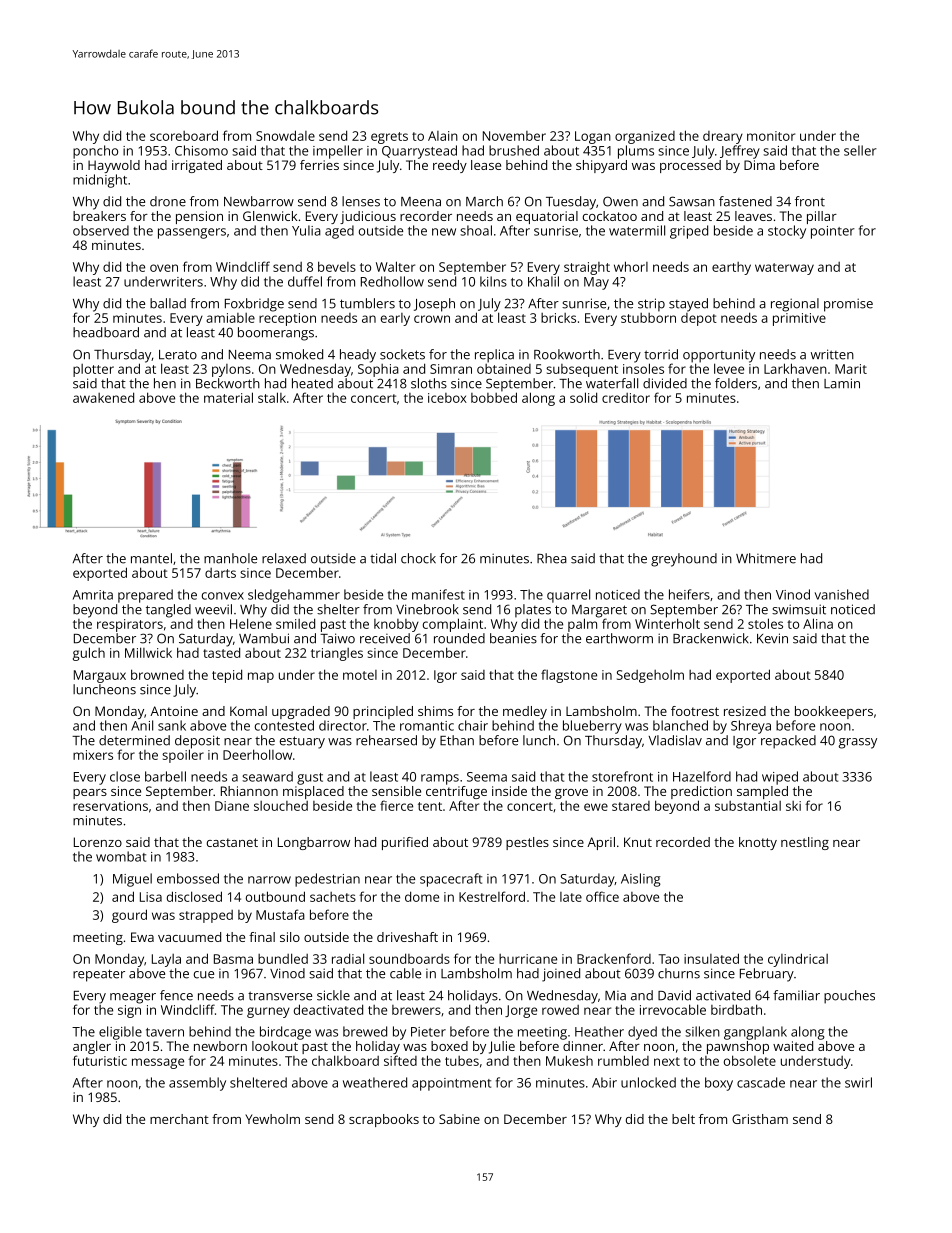 The height and width of the document is (1233, 952). Describe the element at coordinates (683, 1119) in the document. I see `belt` at that location.
